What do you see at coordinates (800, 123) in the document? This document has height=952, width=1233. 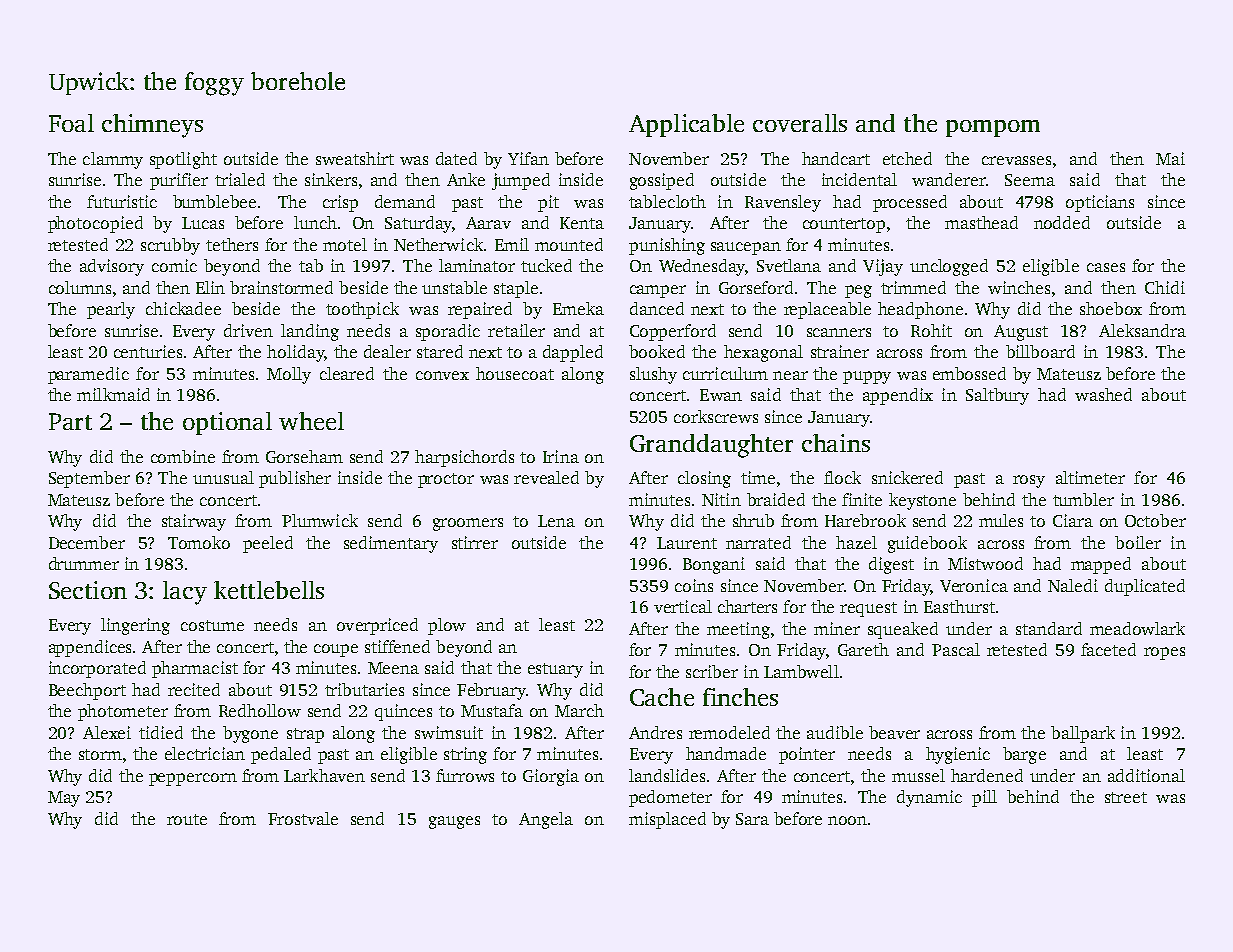 I see `coveralls` at bounding box center [800, 123].
